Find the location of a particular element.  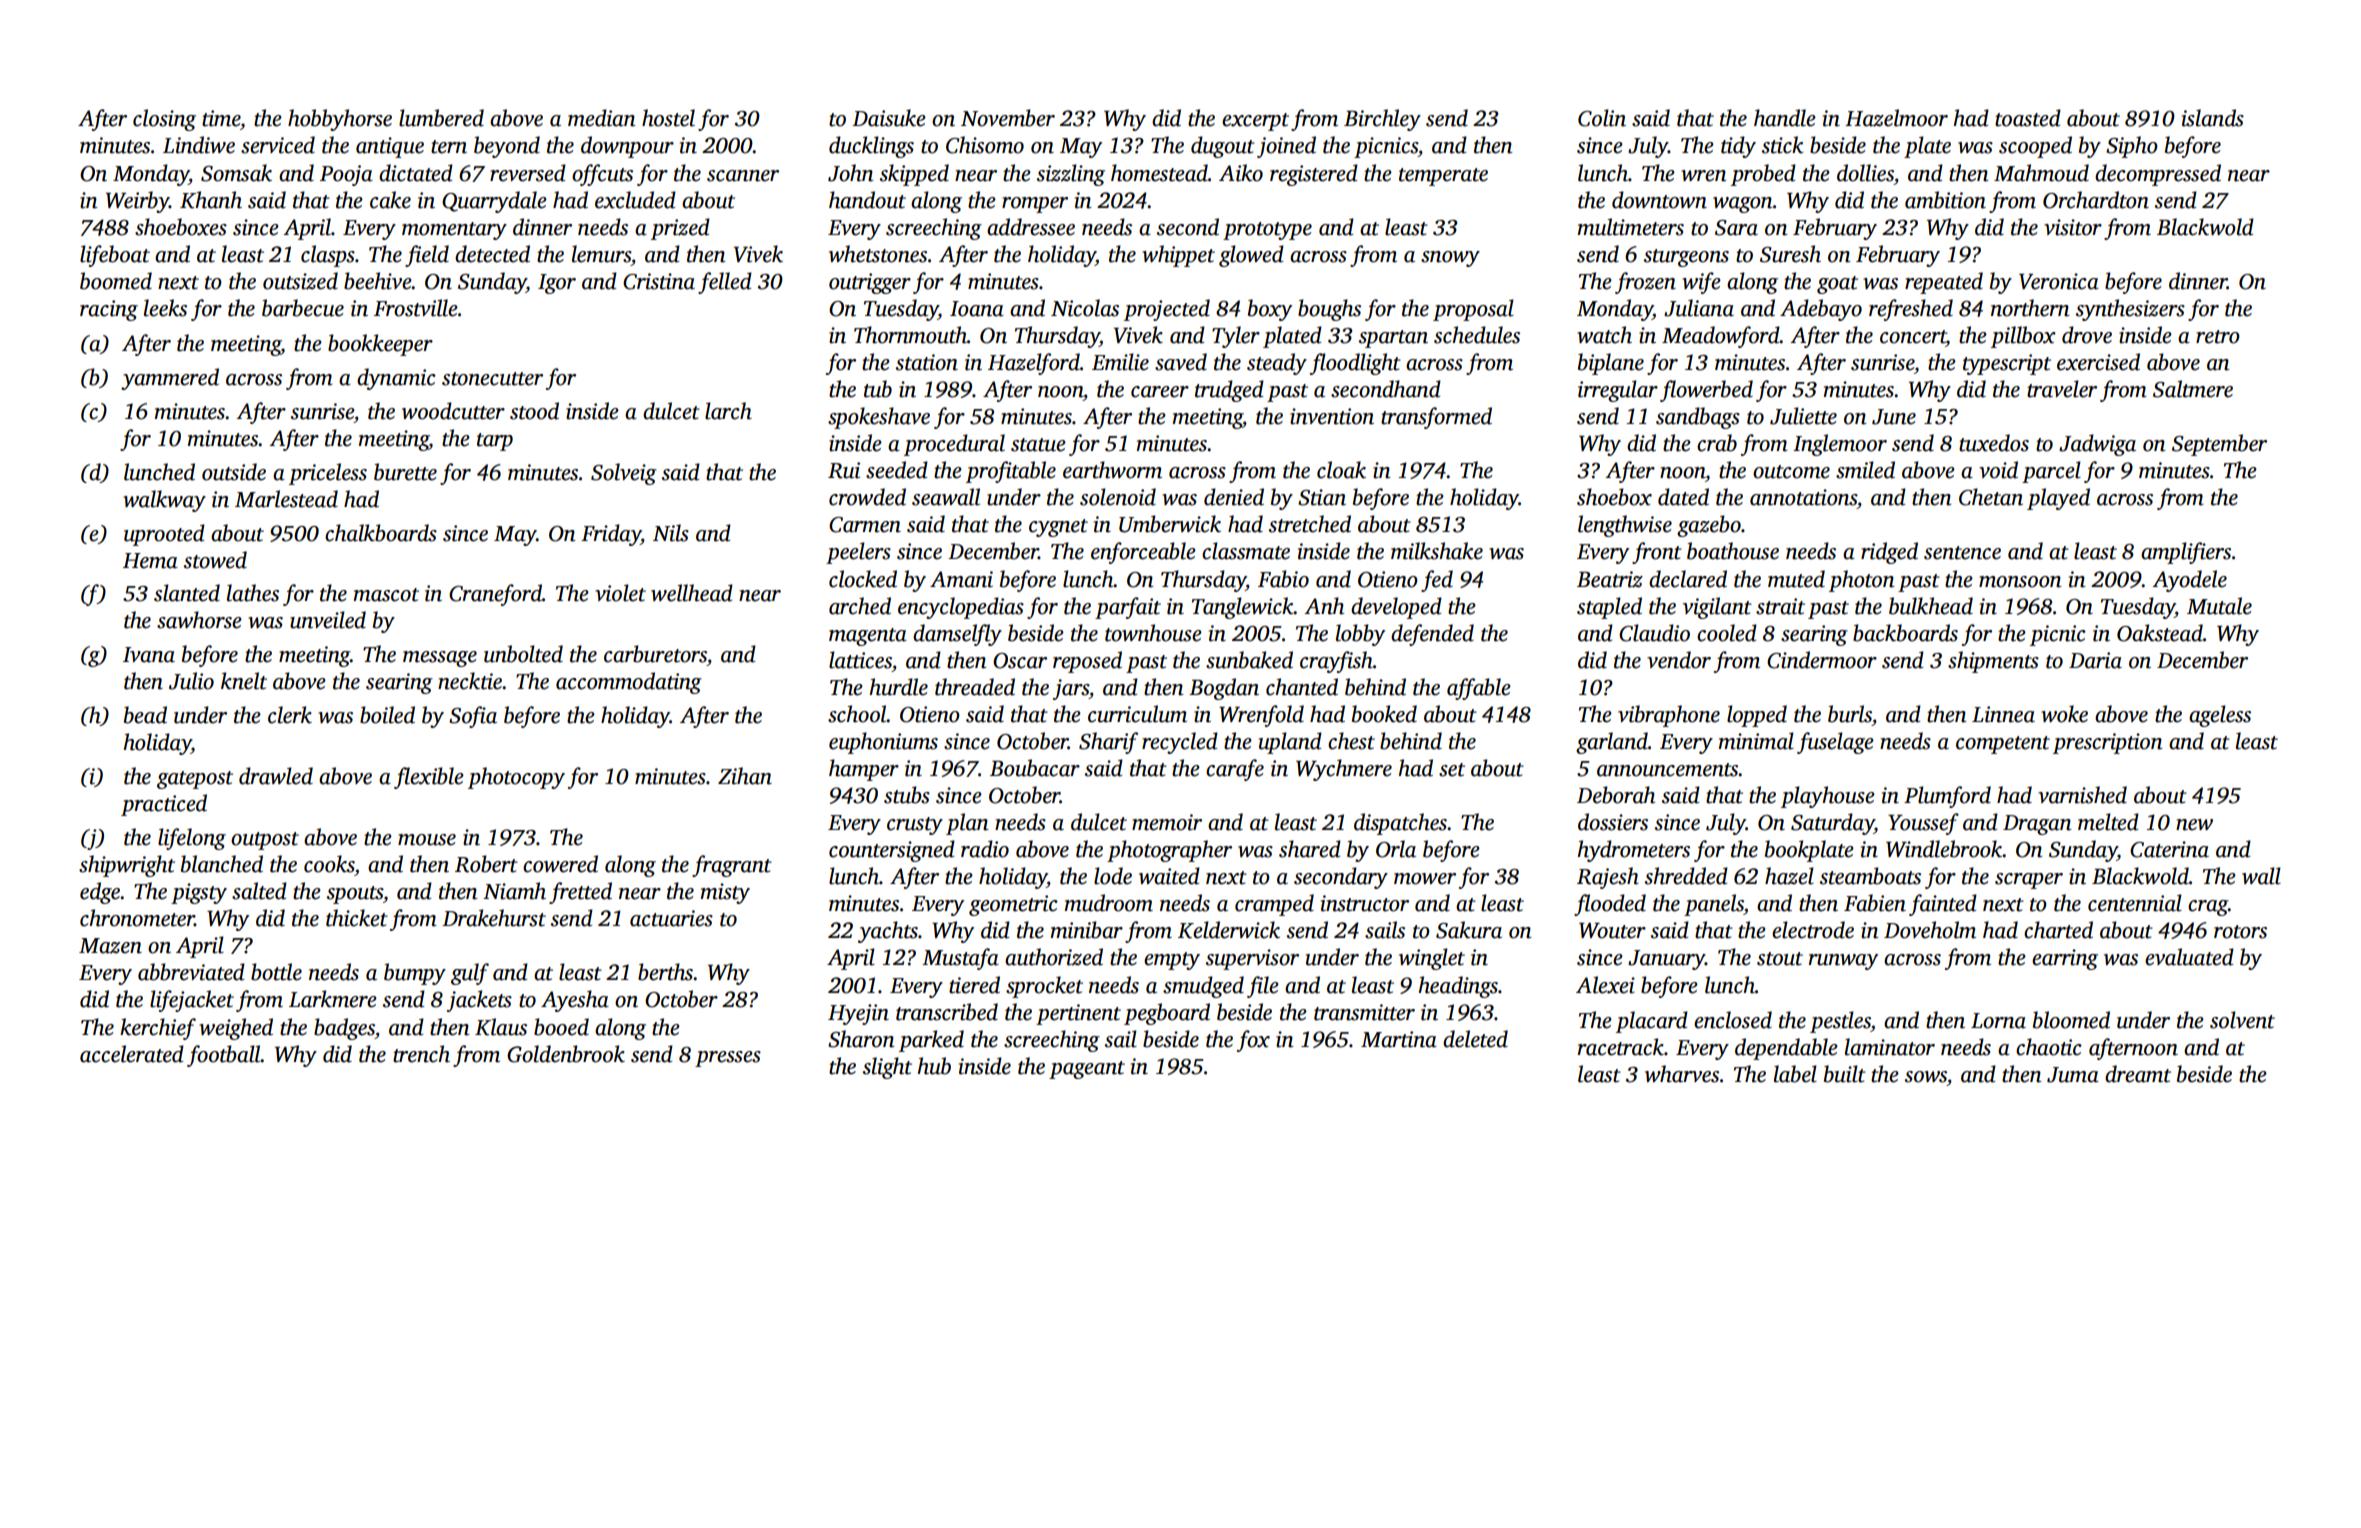

burls is located at coordinates (1850, 714).
